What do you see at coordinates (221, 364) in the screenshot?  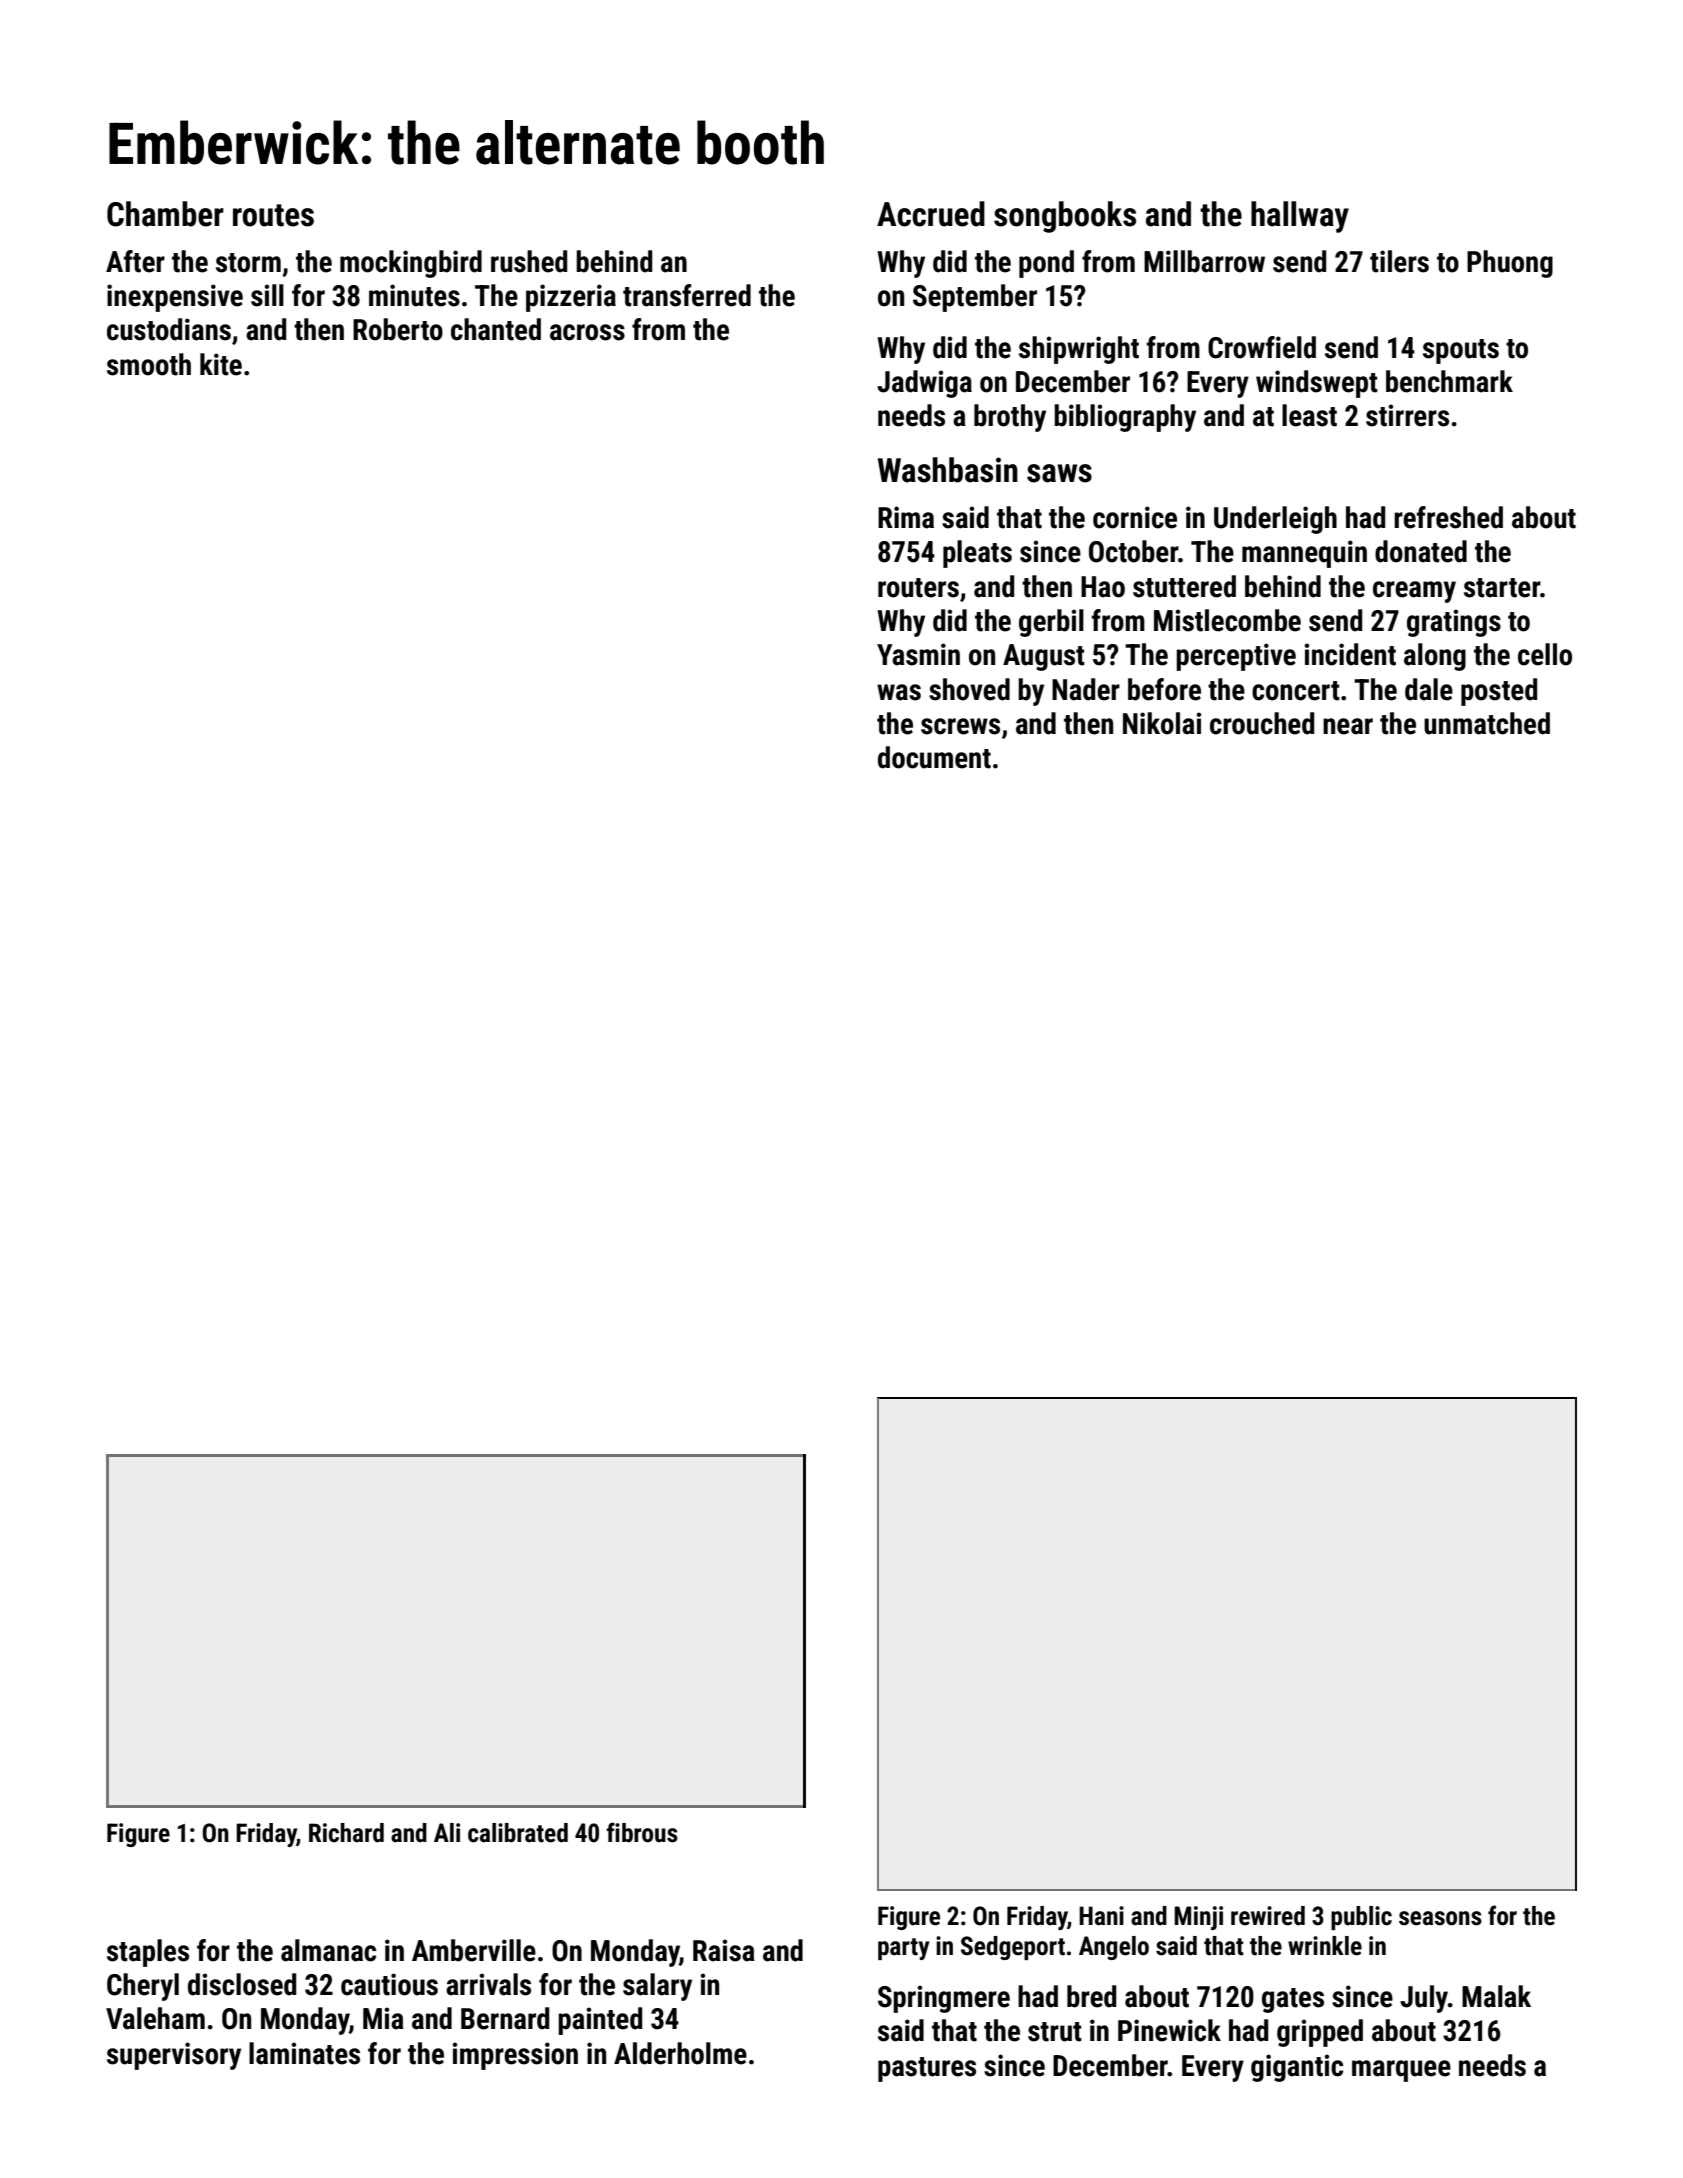 I see `kite` at bounding box center [221, 364].
